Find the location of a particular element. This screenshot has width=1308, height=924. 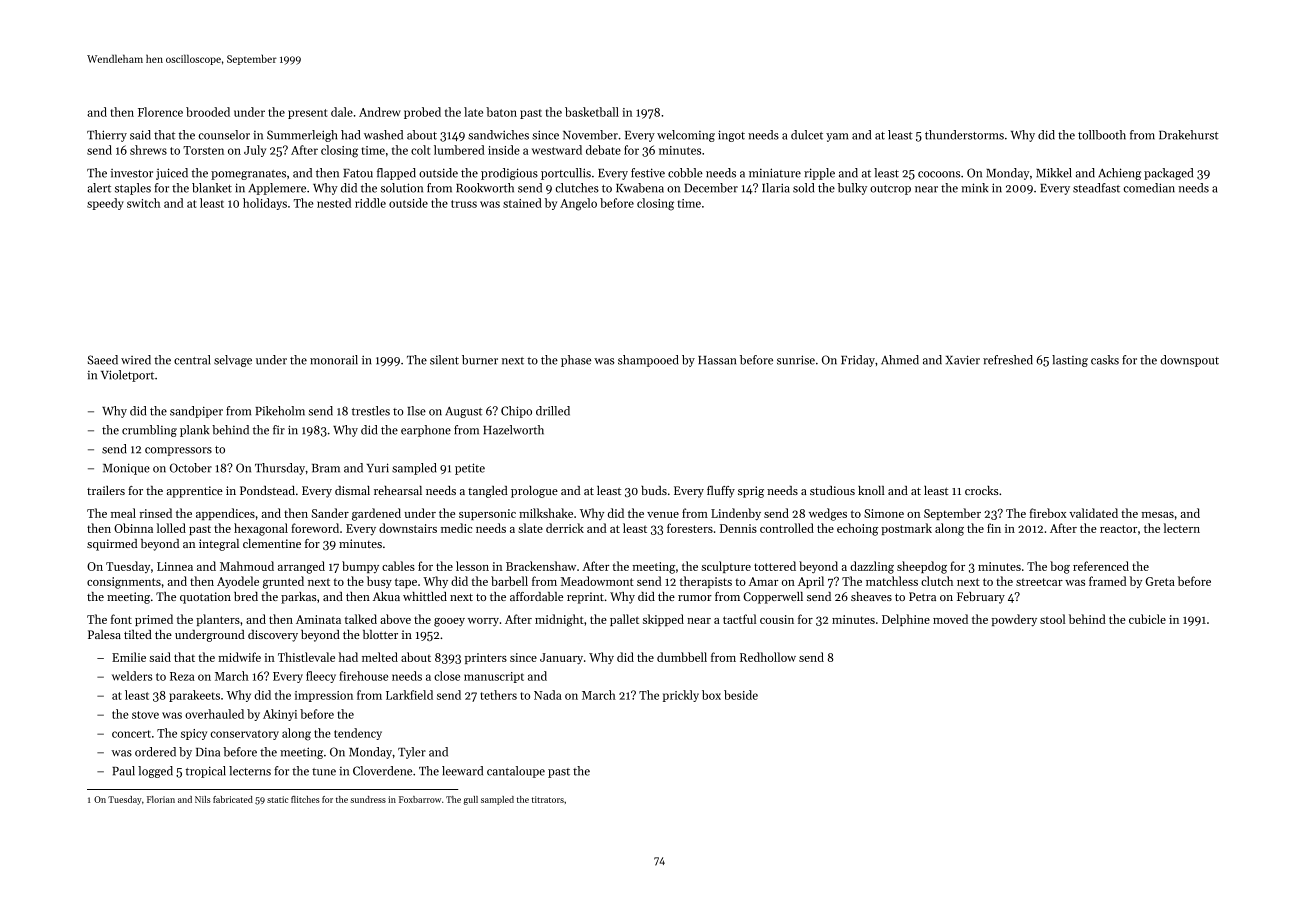

basketball is located at coordinates (592, 112).
